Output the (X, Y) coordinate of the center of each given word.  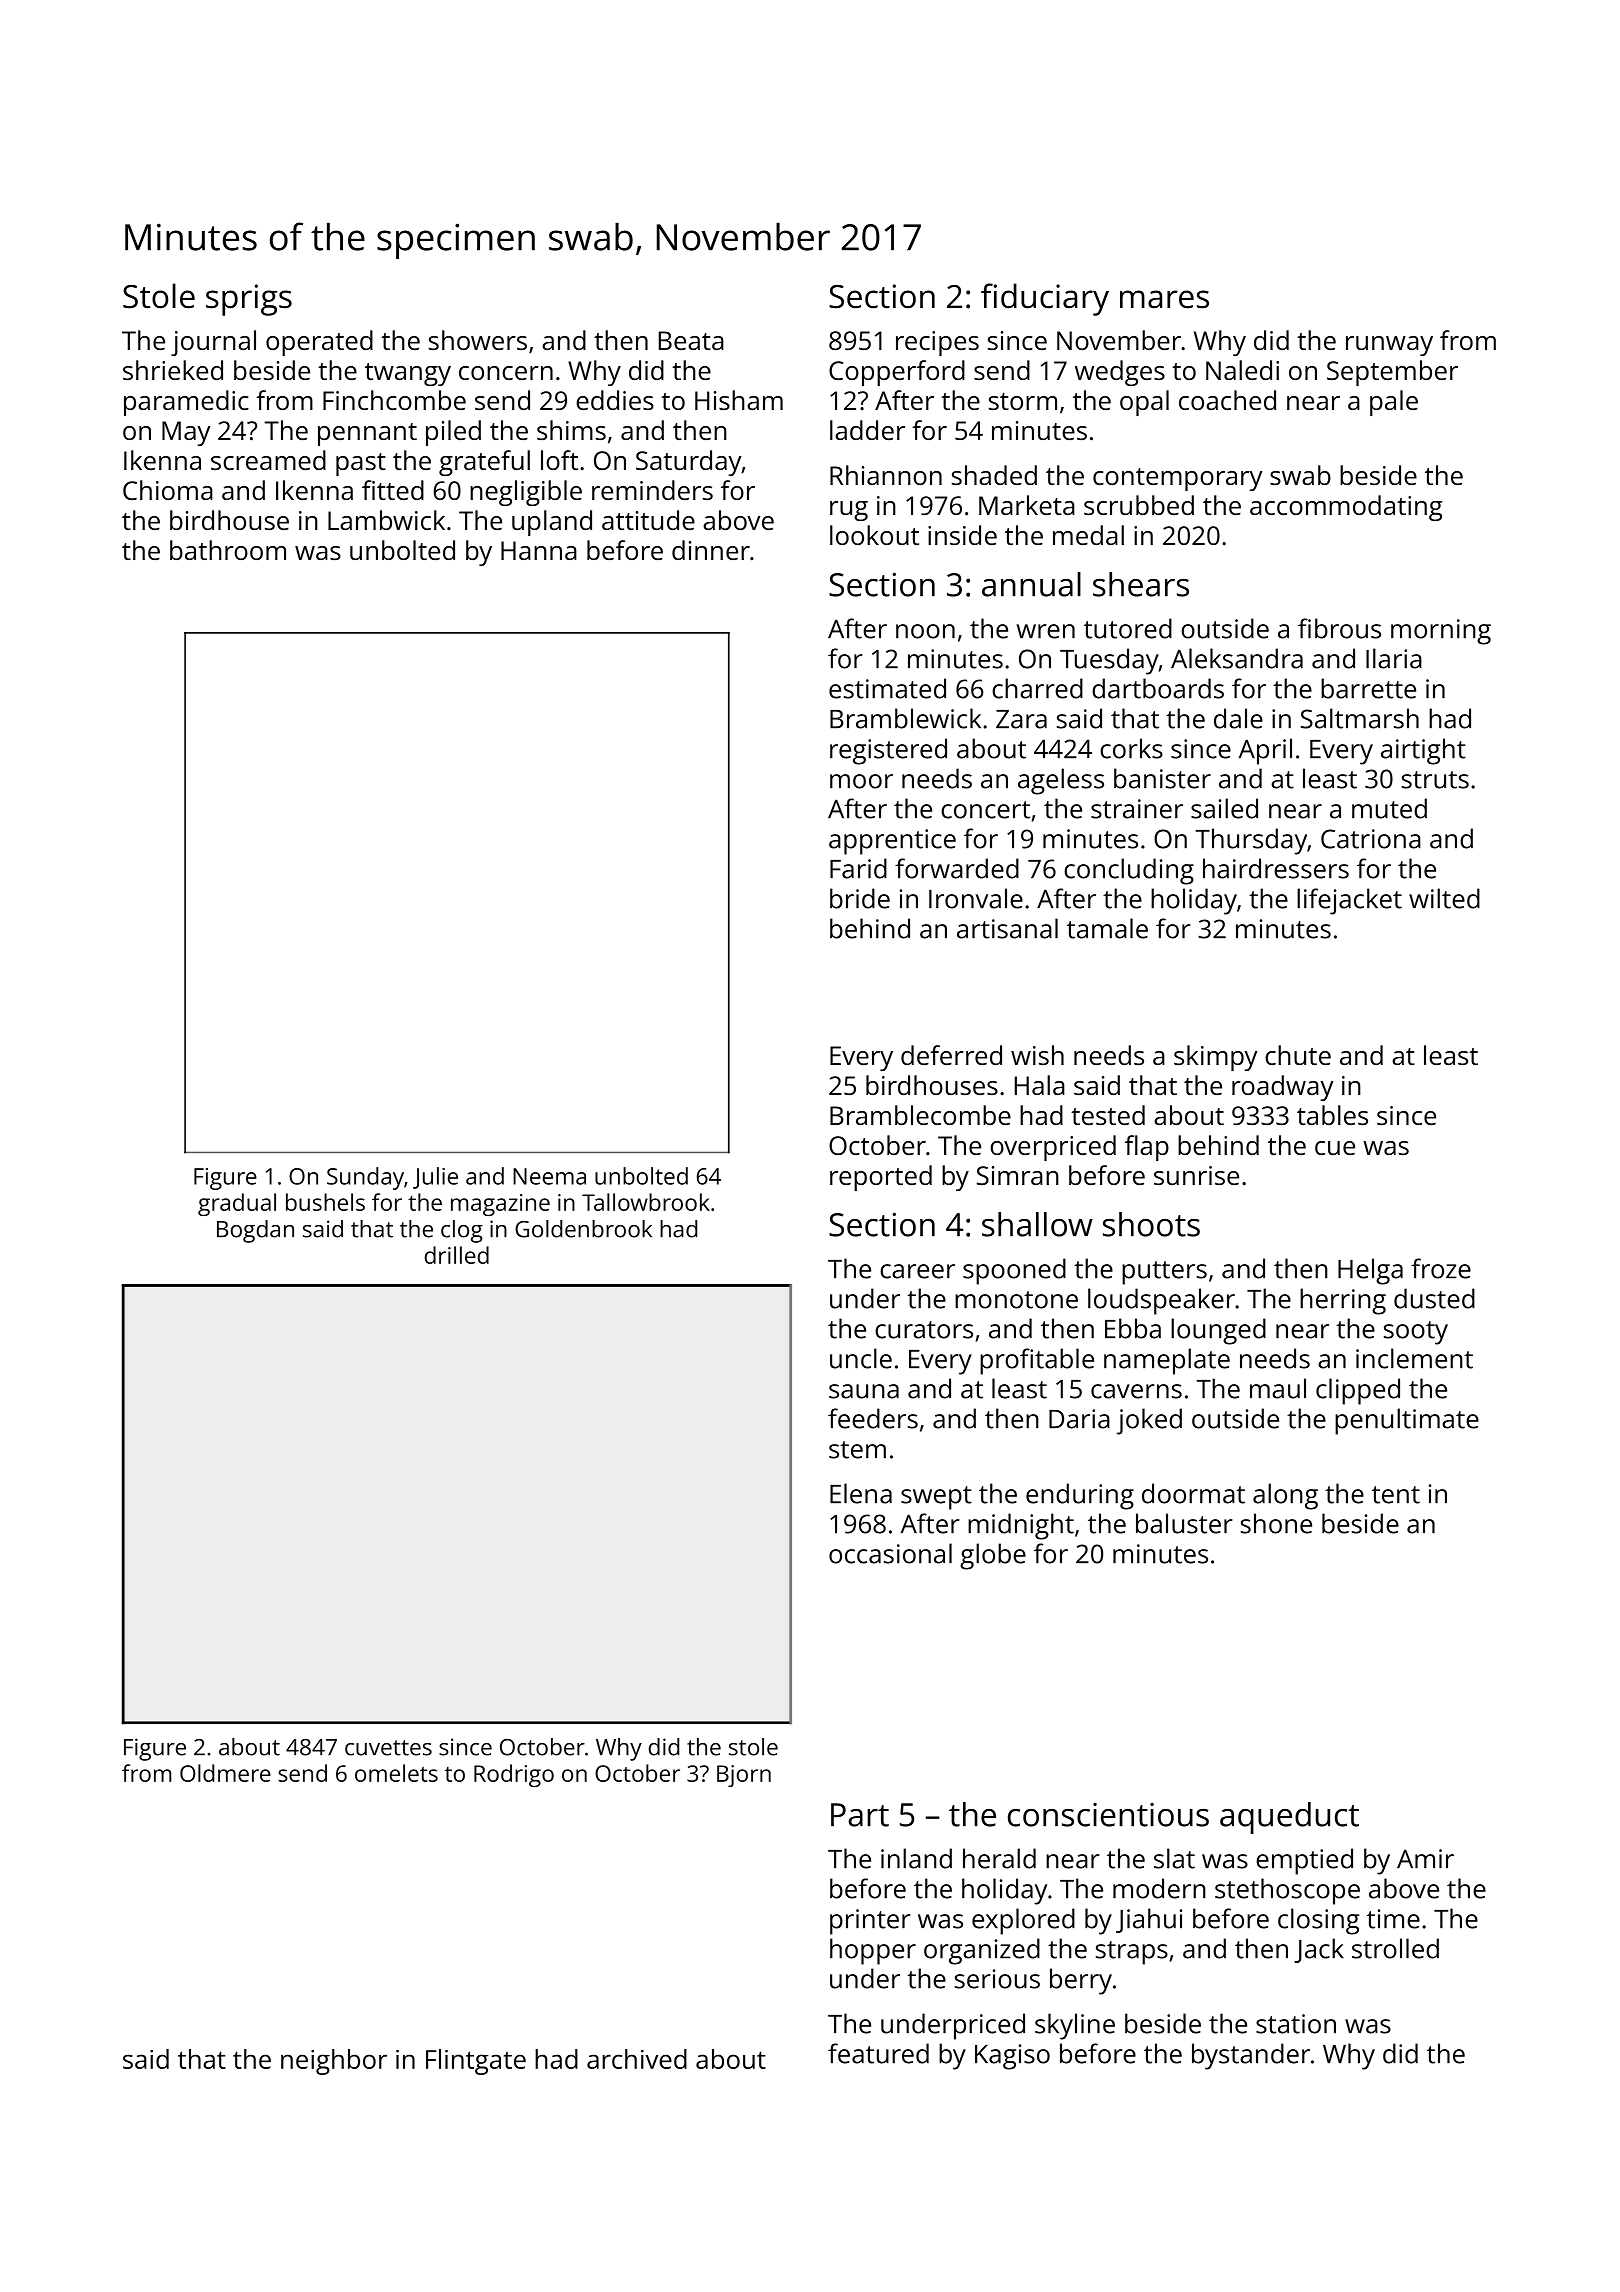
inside (962, 535)
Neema (549, 1176)
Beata (691, 340)
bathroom (228, 550)
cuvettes (388, 1748)
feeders (873, 1418)
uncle (861, 1358)
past (361, 464)
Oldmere (225, 1773)
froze (1441, 1268)
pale (1394, 403)
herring (1343, 1301)
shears (1141, 584)
